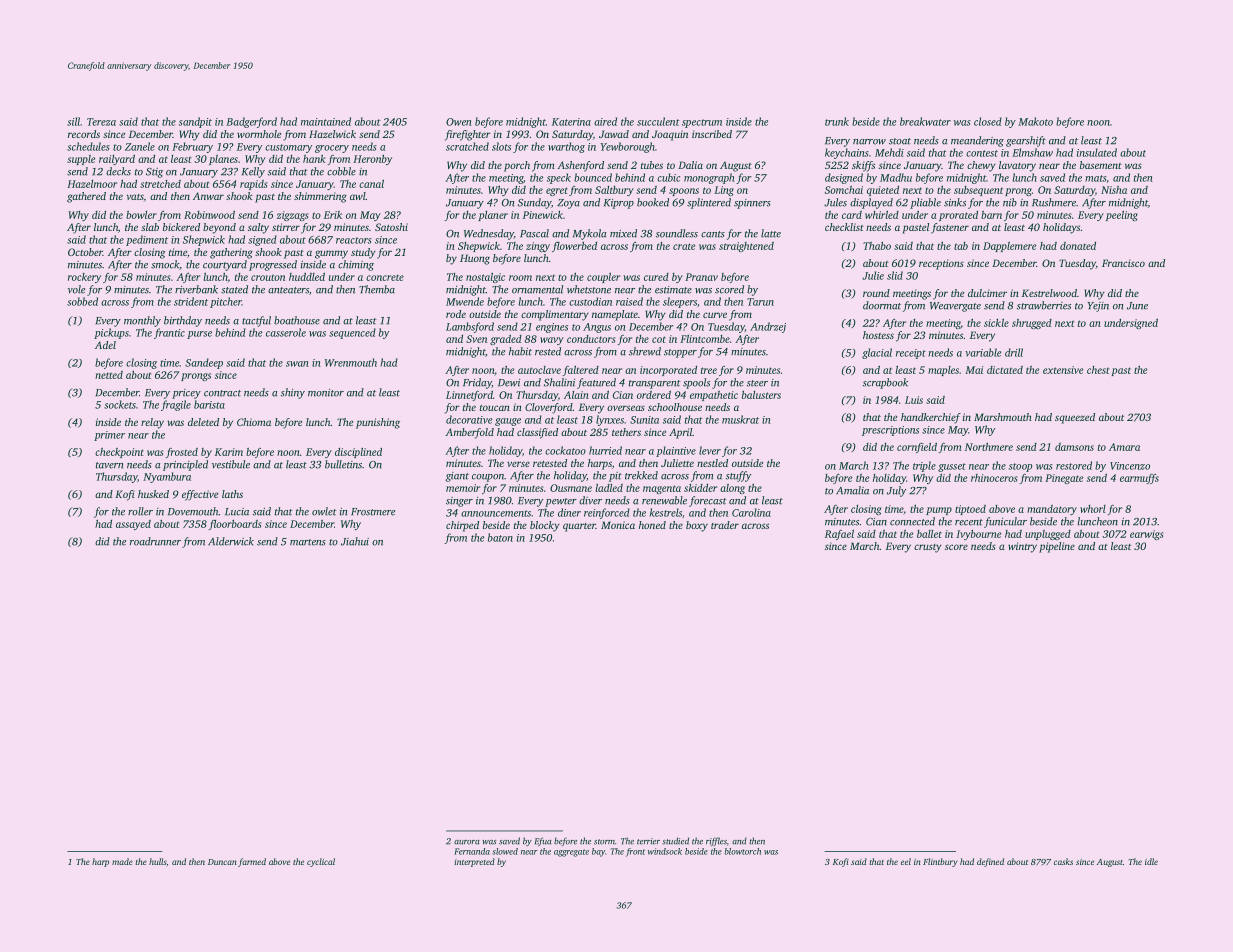 The height and width of the screenshot is (952, 1233). Describe the element at coordinates (321, 862) in the screenshot. I see `cyclical` at that location.
